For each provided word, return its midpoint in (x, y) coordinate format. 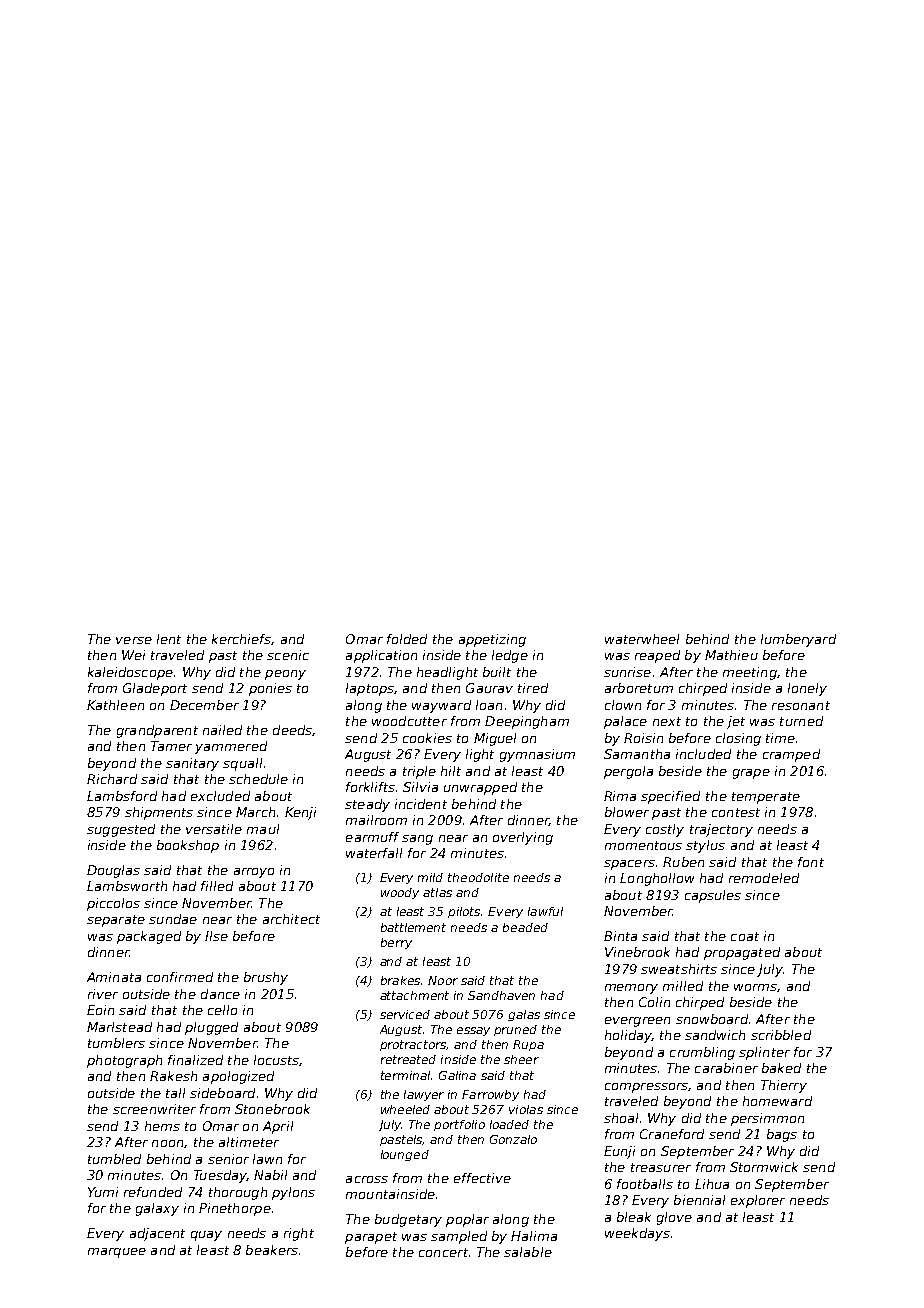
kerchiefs (241, 639)
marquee (117, 1253)
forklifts (370, 787)
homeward (777, 1101)
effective (482, 1178)
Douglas (113, 871)
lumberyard (798, 640)
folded (407, 639)
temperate (766, 798)
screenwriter (154, 1109)
